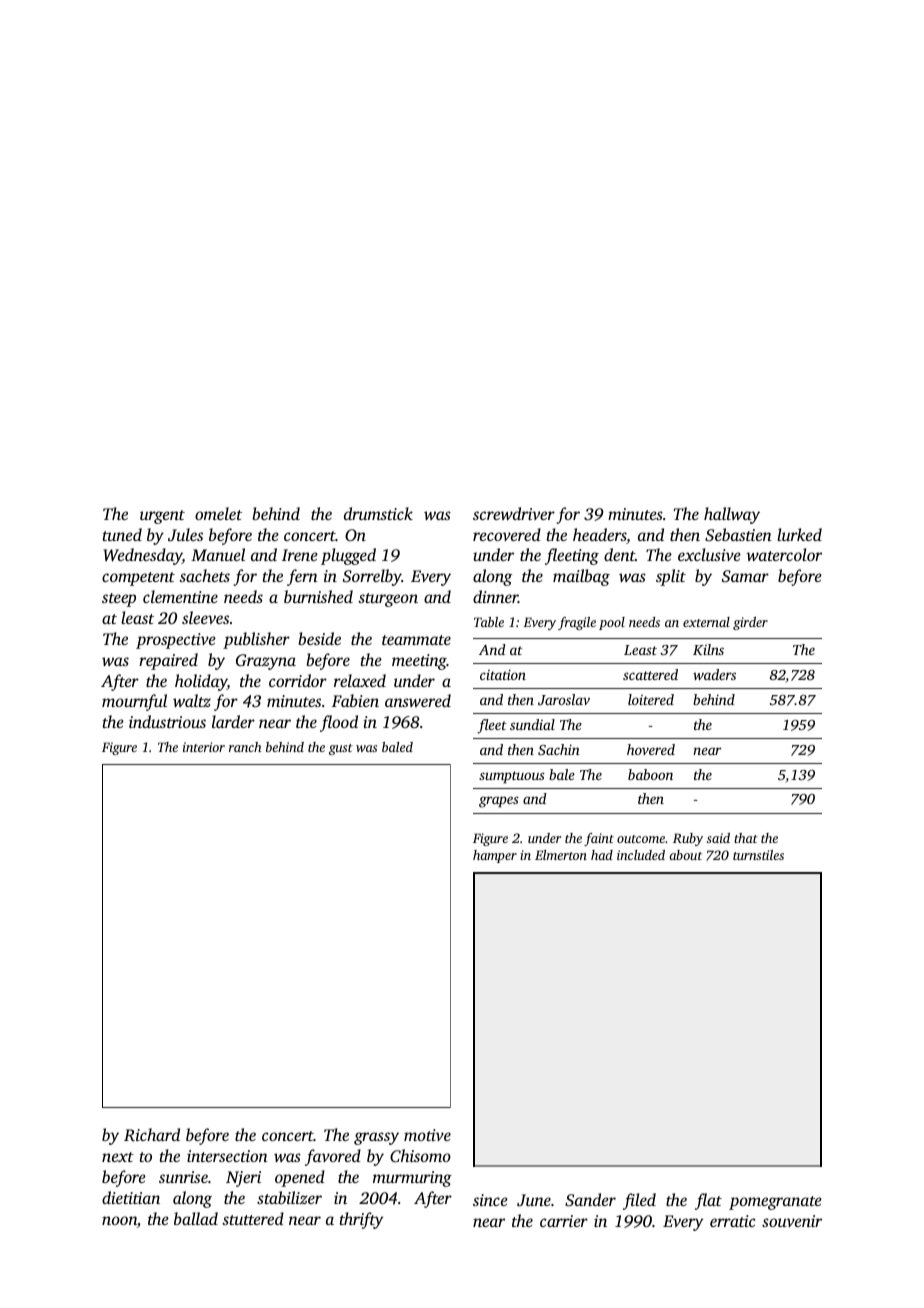  What do you see at coordinates (561, 855) in the page?
I see `Elmerton` at bounding box center [561, 855].
